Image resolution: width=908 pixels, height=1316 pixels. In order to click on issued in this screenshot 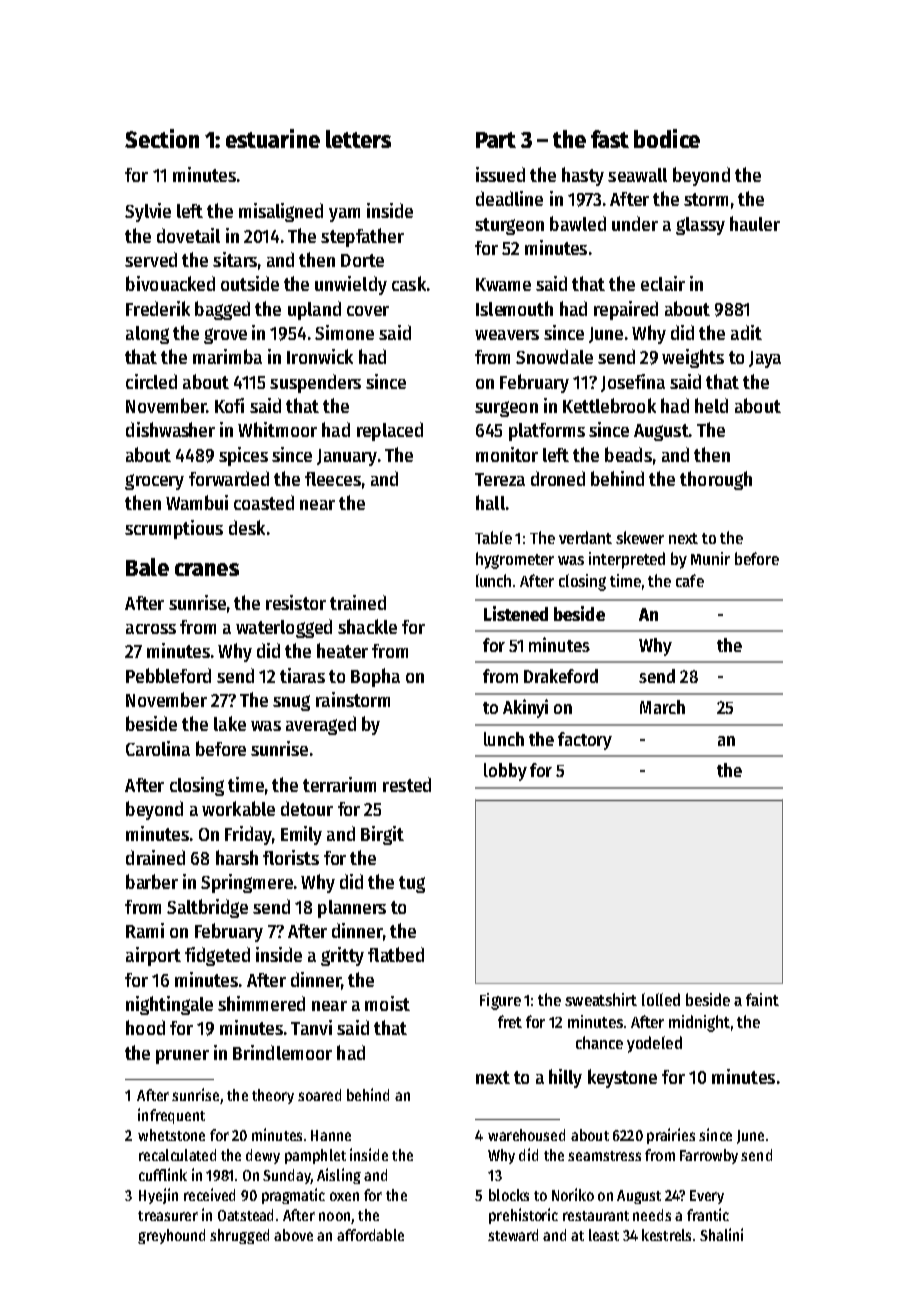, I will do `click(500, 174)`.
